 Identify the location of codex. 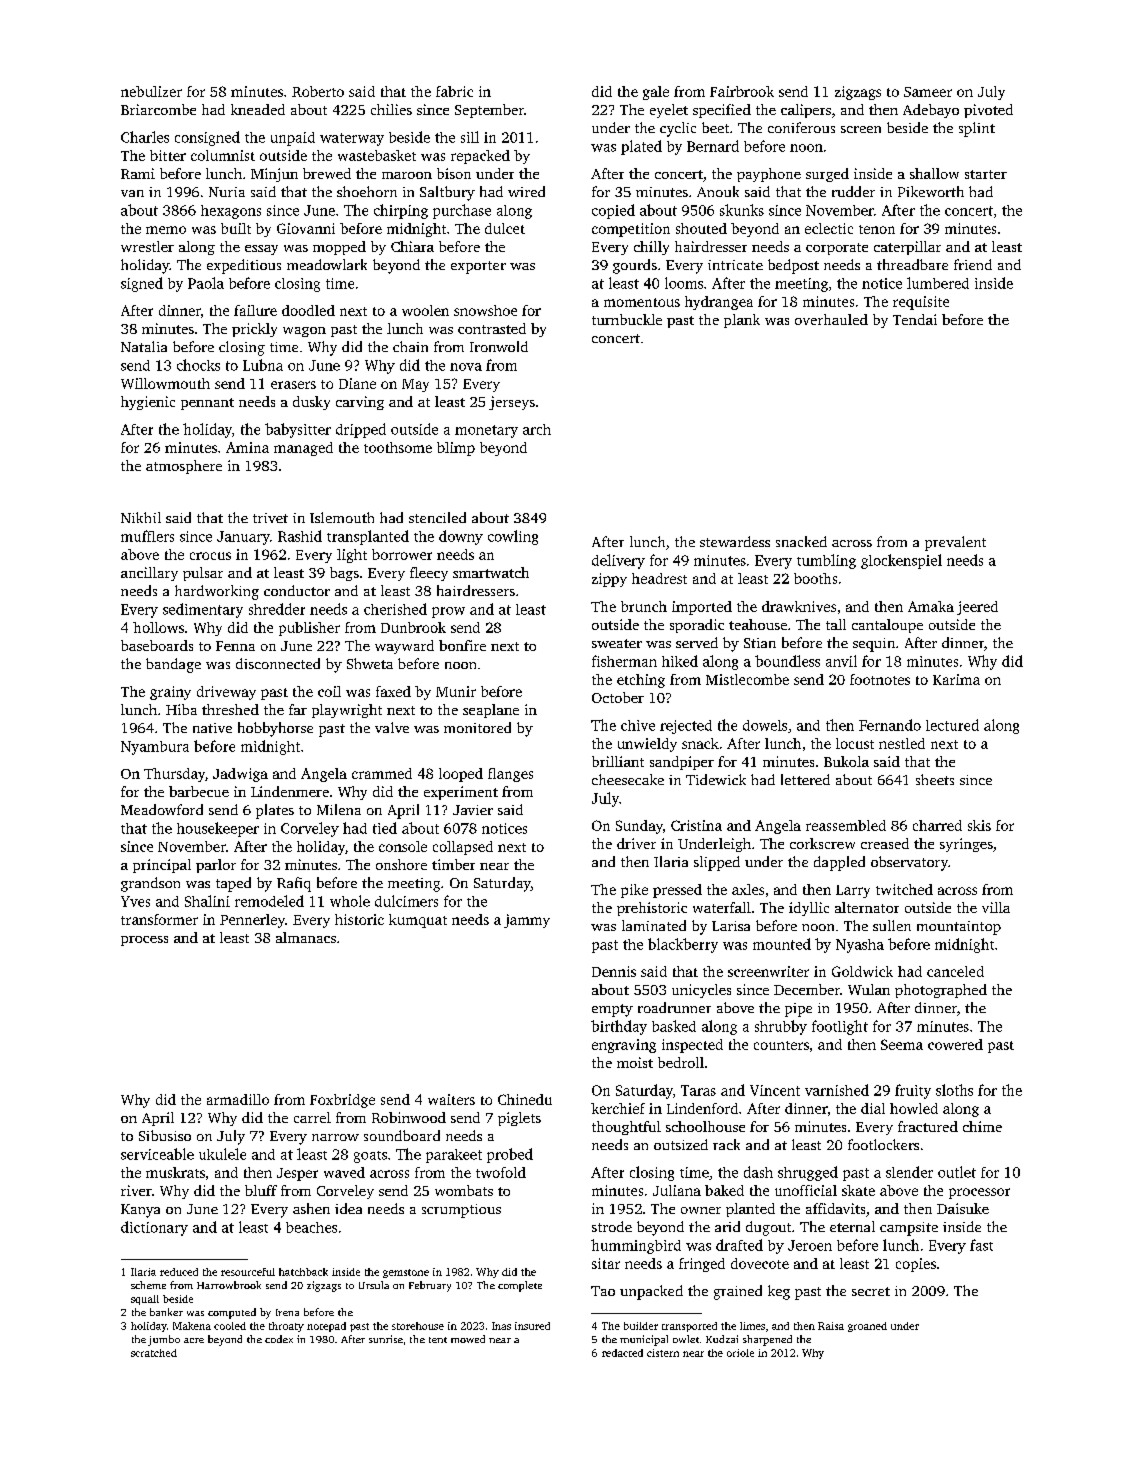
(279, 1339).
